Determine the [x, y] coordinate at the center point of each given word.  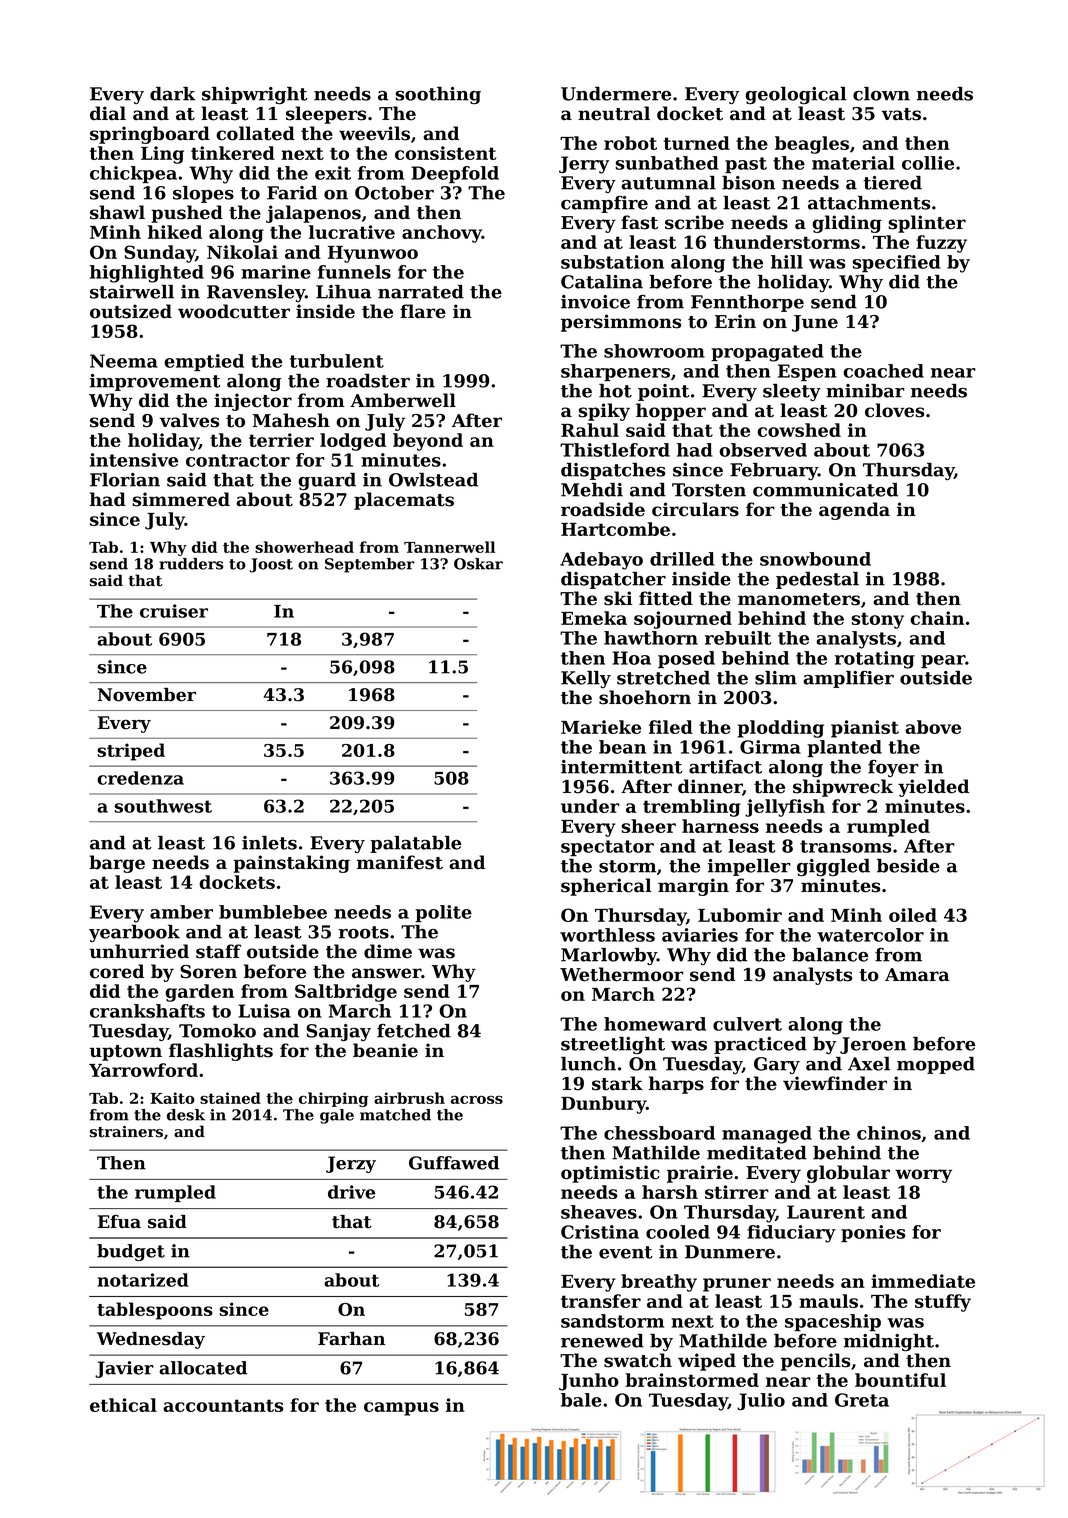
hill [787, 262]
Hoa [631, 658]
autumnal [668, 183]
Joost [271, 565]
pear [943, 661]
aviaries [700, 935]
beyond [428, 442]
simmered [181, 499]
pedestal [817, 580]
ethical [123, 1405]
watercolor [870, 935]
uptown [125, 1053]
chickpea [133, 174]
